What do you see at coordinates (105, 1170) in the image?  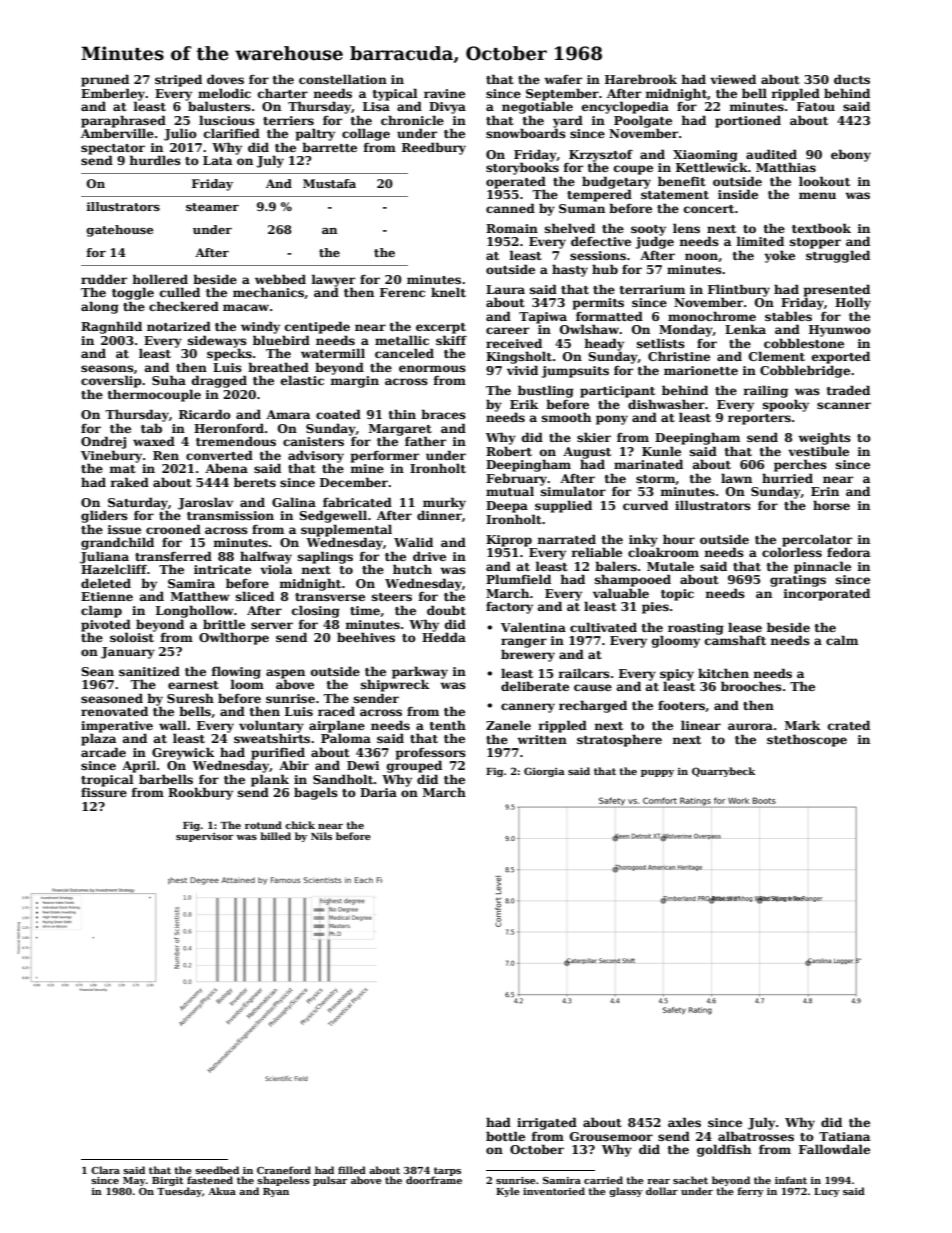 I see `Clara` at bounding box center [105, 1170].
